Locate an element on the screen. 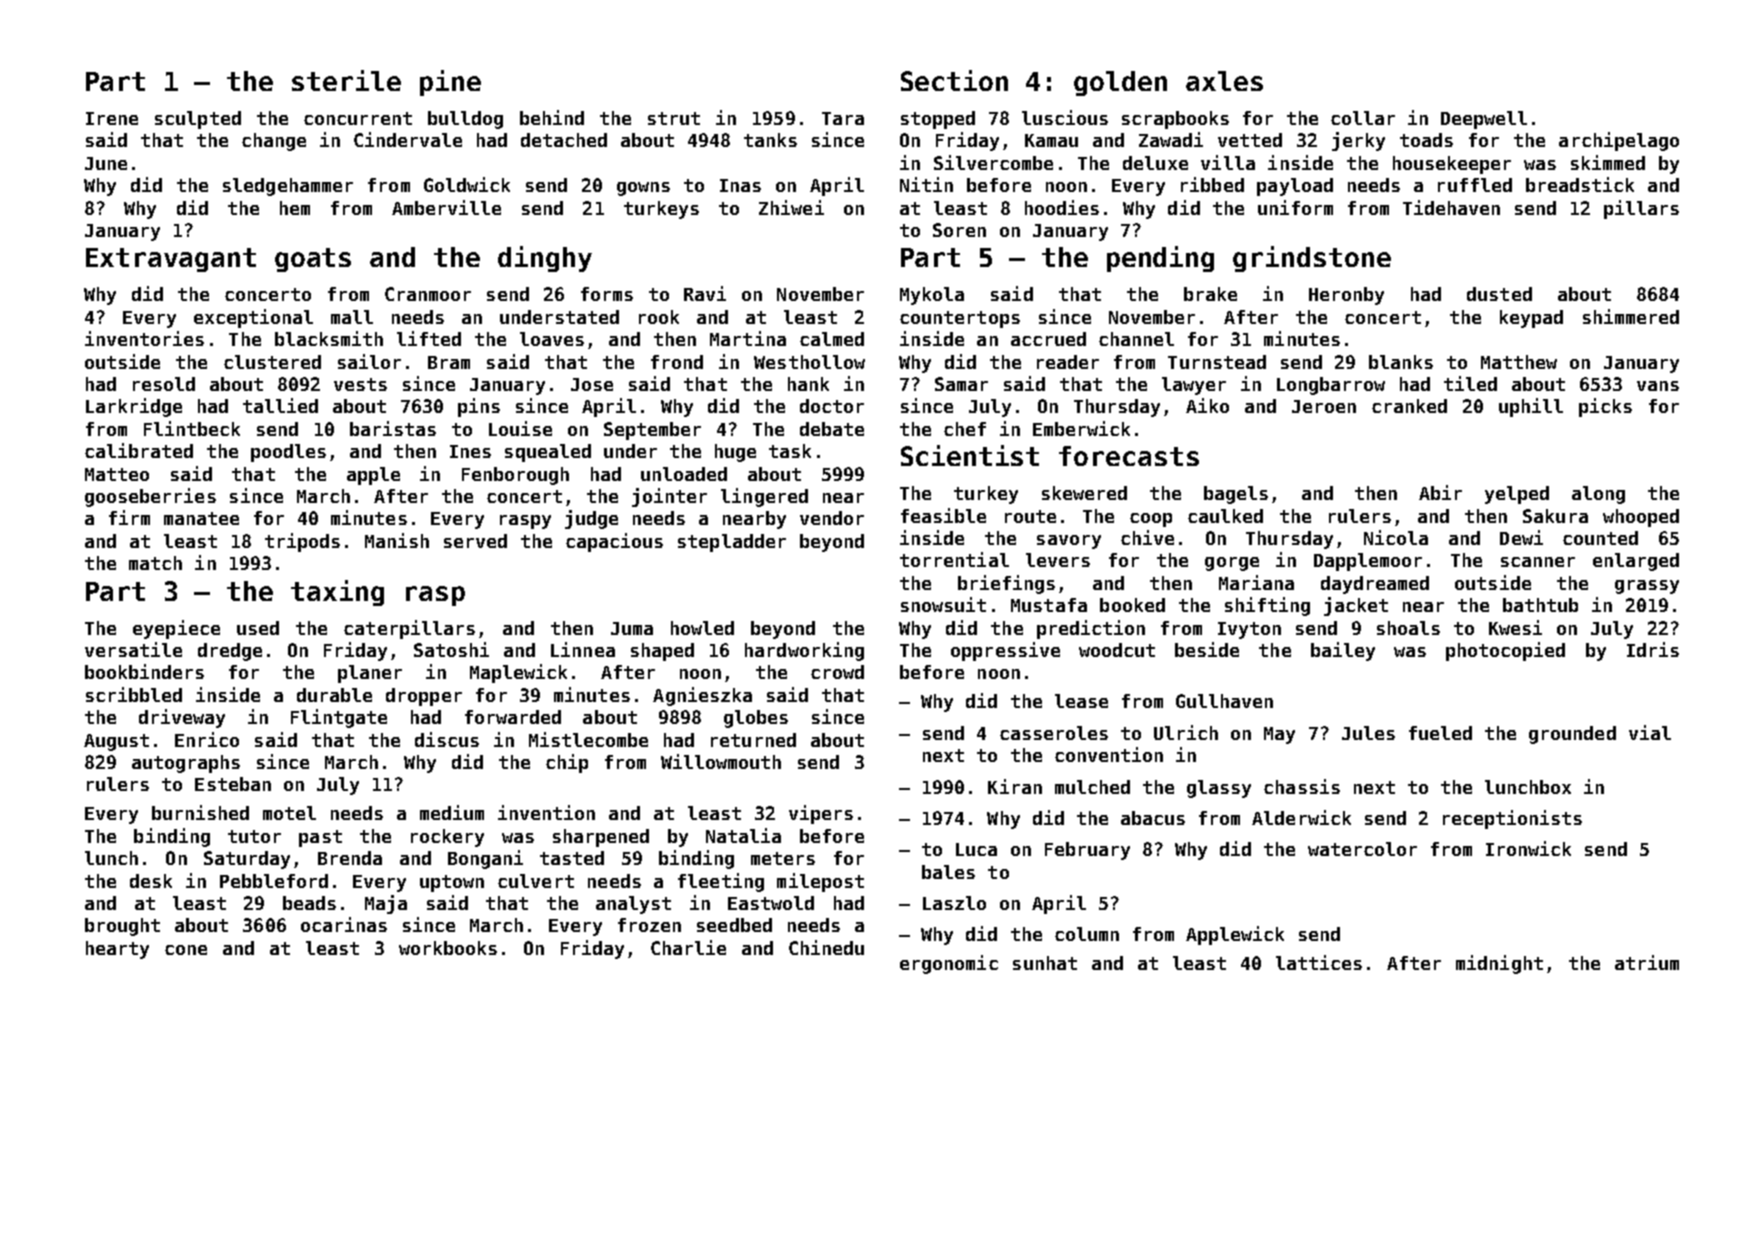 The image size is (1764, 1248). desk is located at coordinates (151, 881).
